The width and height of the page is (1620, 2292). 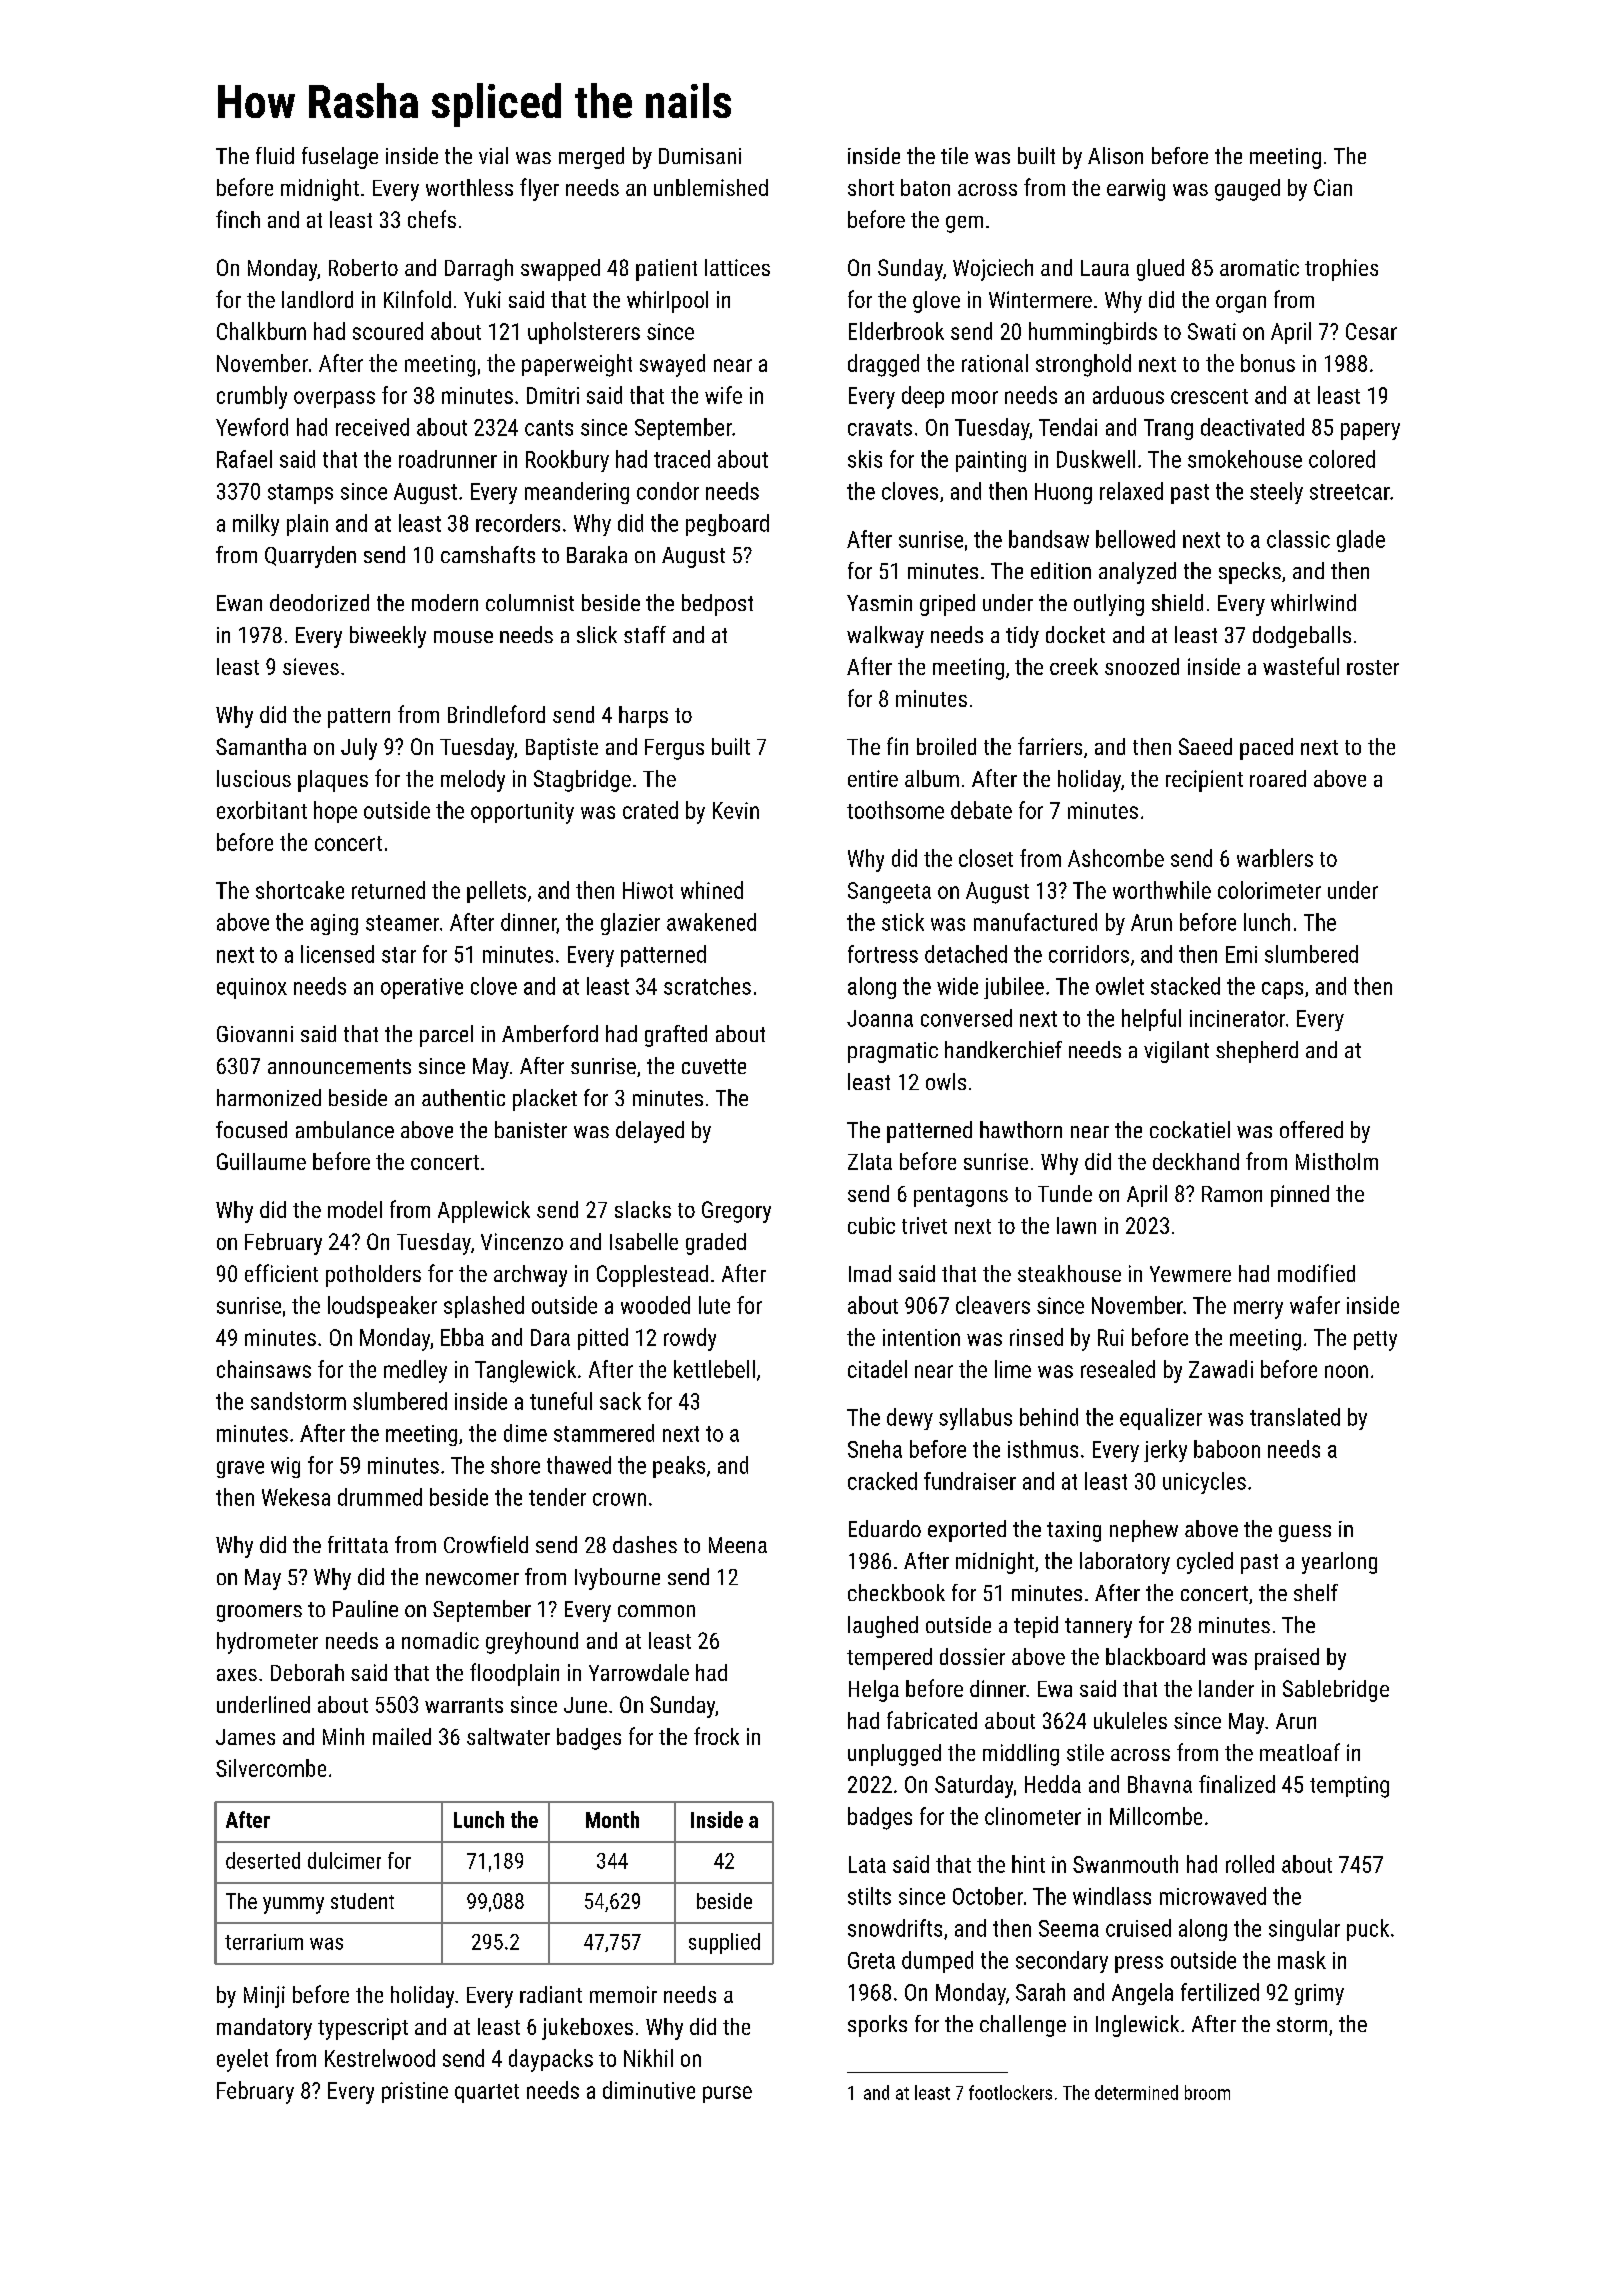 I want to click on Alison, so click(x=1115, y=155).
